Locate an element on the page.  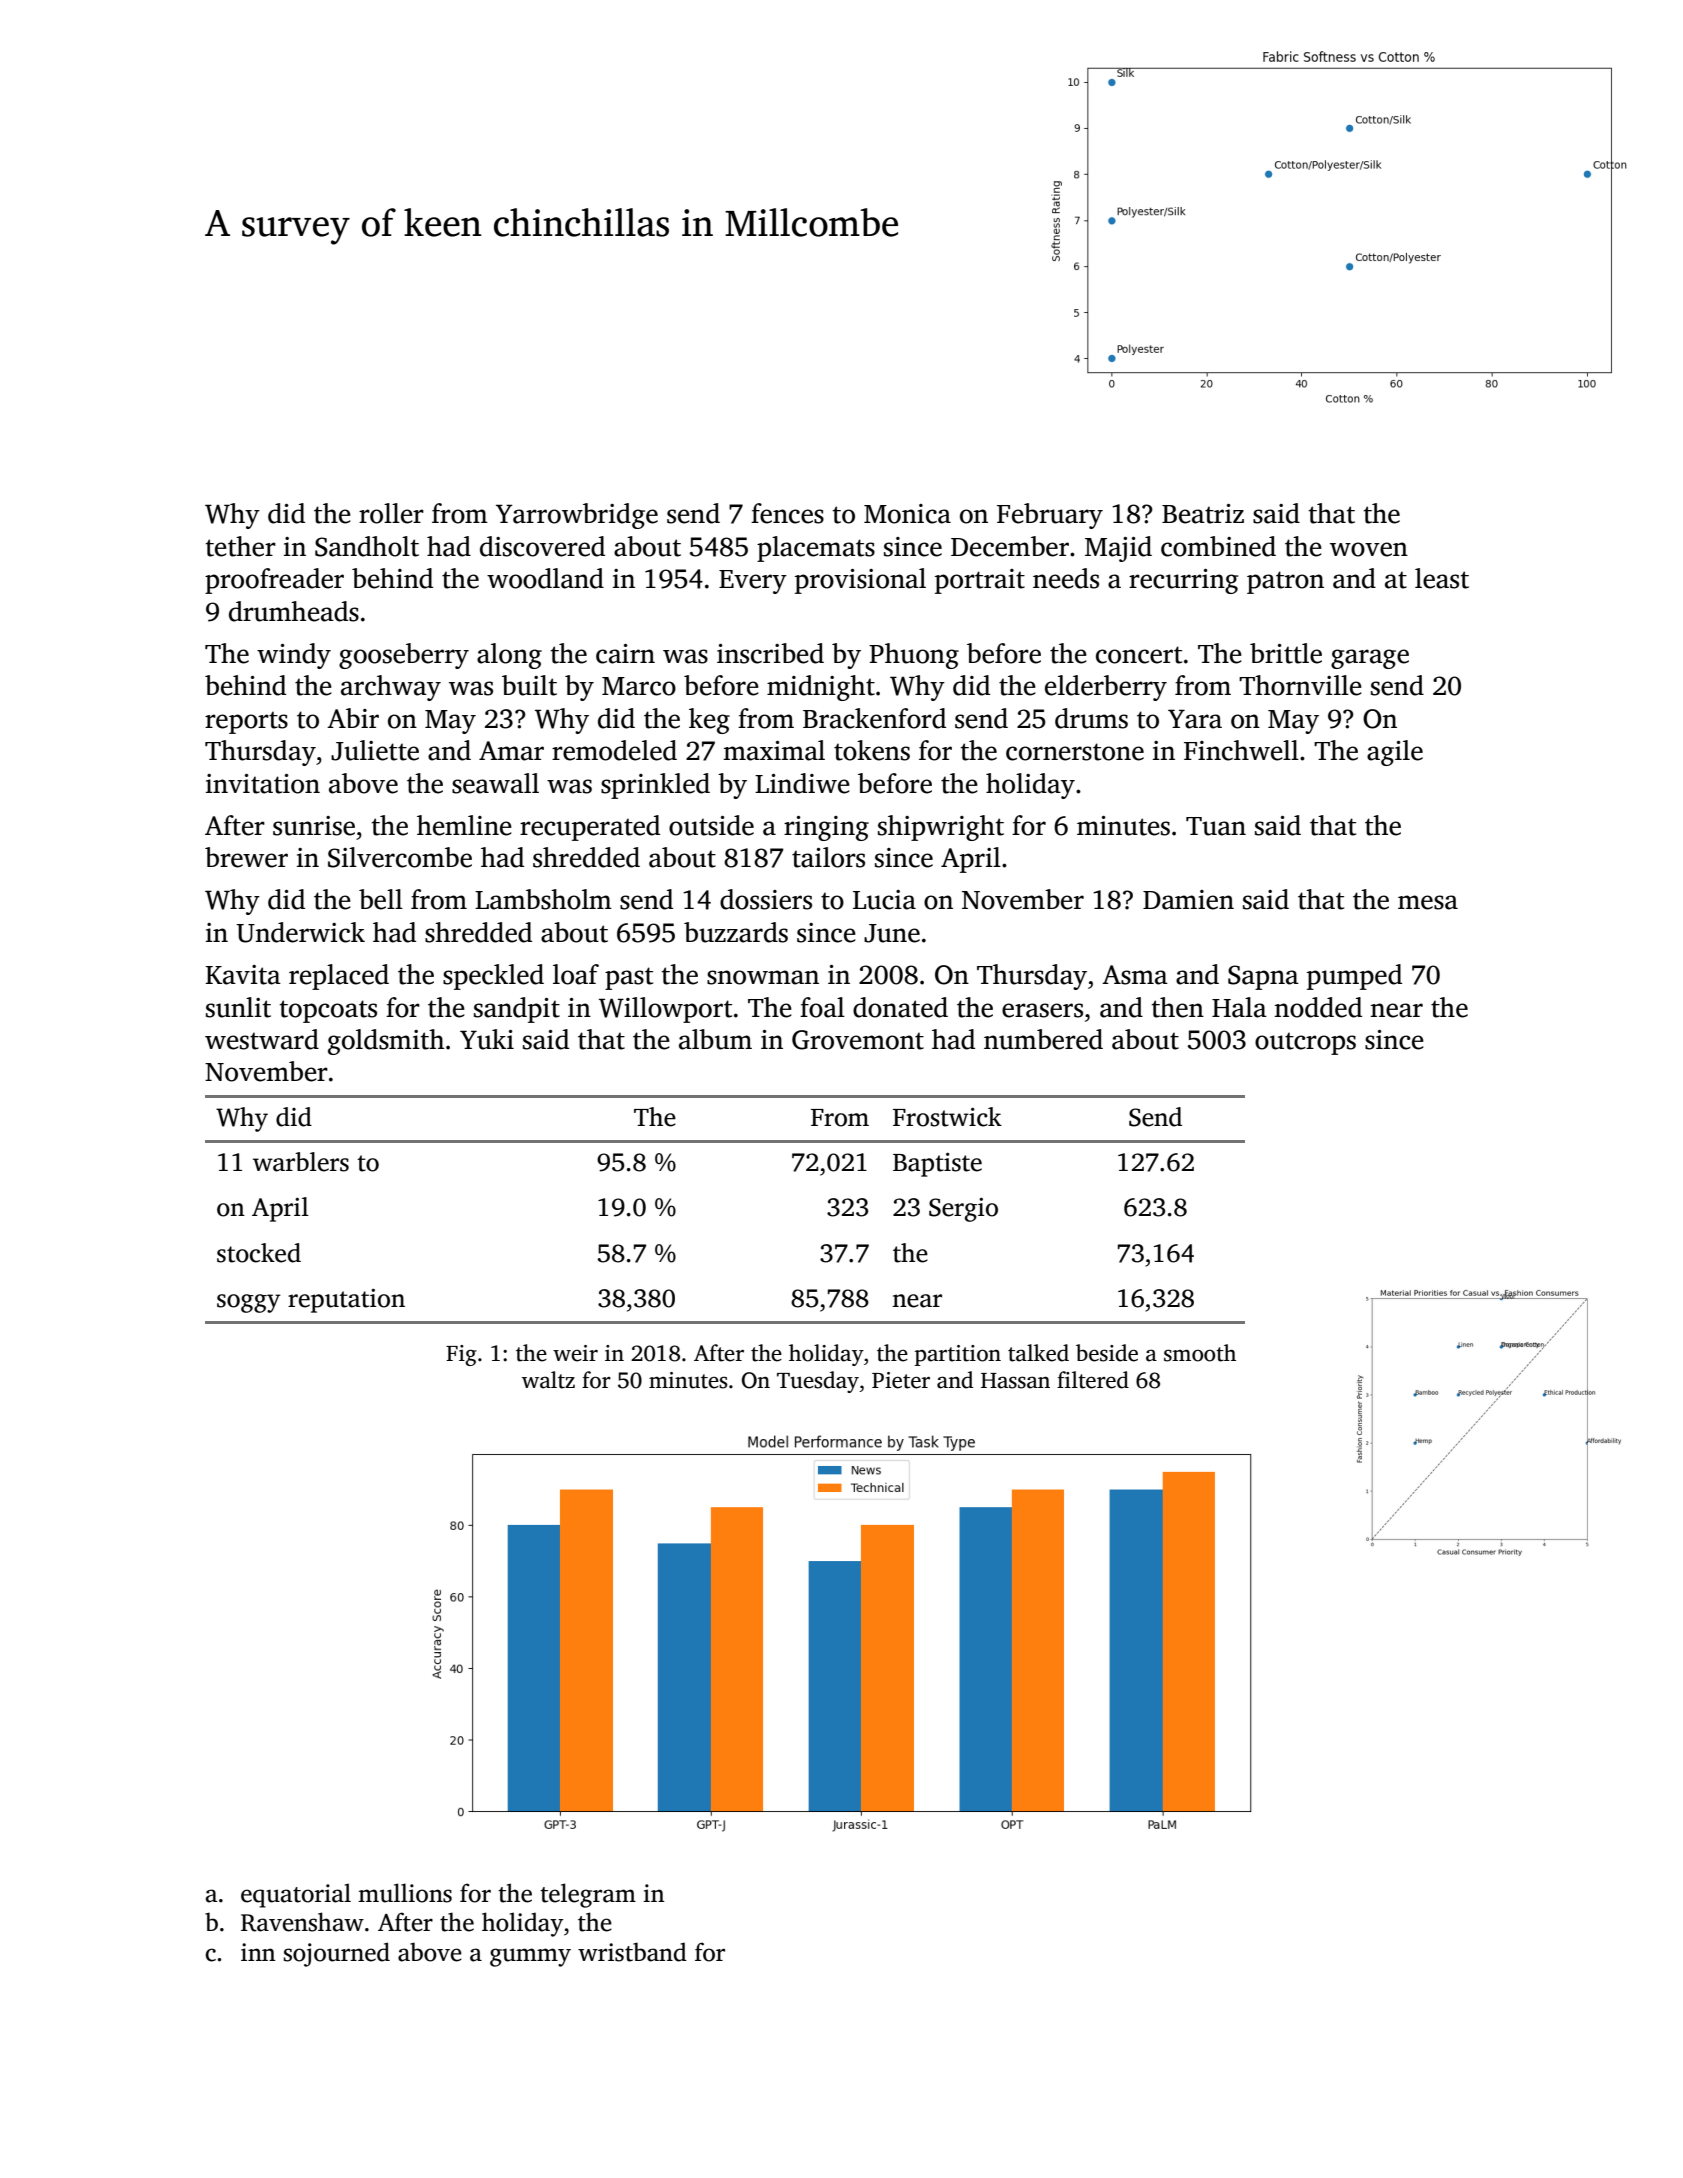
outcrops is located at coordinates (1305, 1044).
